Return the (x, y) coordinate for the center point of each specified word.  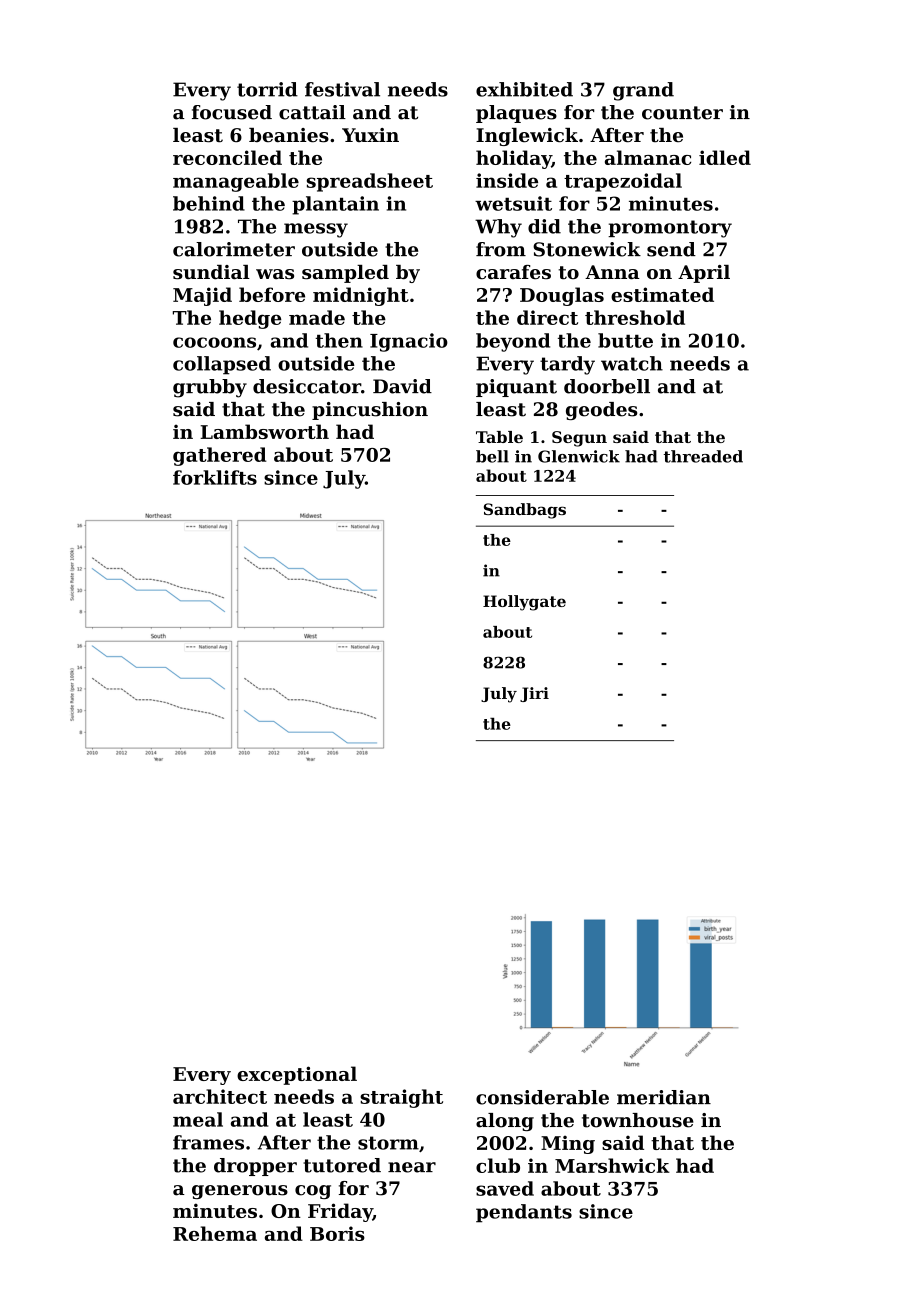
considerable (542, 1097)
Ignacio (409, 342)
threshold (635, 317)
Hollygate (524, 603)
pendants (524, 1213)
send (671, 249)
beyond (513, 342)
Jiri (534, 694)
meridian (664, 1097)
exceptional (297, 1075)
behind (209, 203)
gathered (219, 456)
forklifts (215, 477)
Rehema (215, 1233)
